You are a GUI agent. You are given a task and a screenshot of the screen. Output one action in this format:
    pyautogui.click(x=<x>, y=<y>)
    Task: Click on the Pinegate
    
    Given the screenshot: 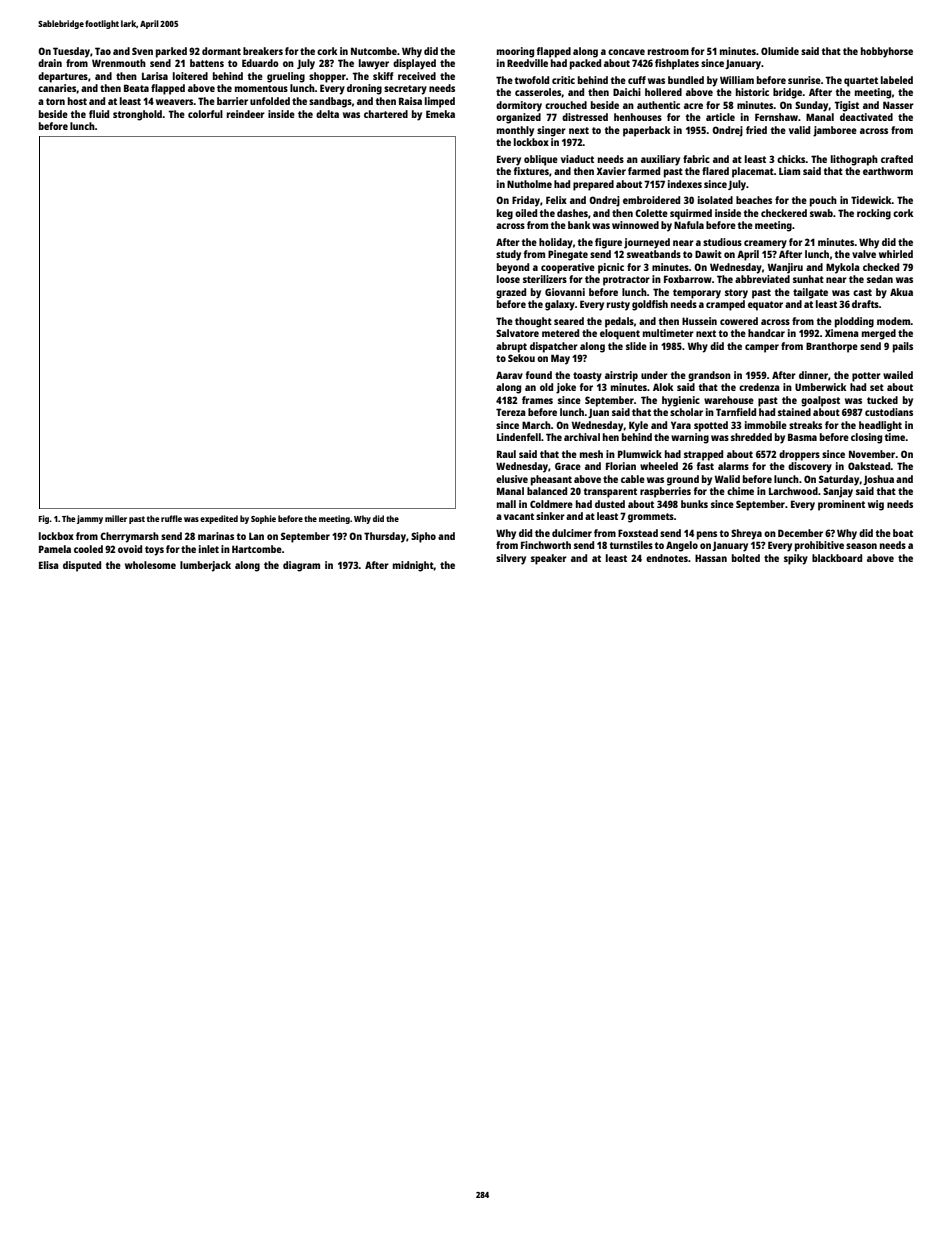 What is the action you would take?
    pyautogui.click(x=568, y=255)
